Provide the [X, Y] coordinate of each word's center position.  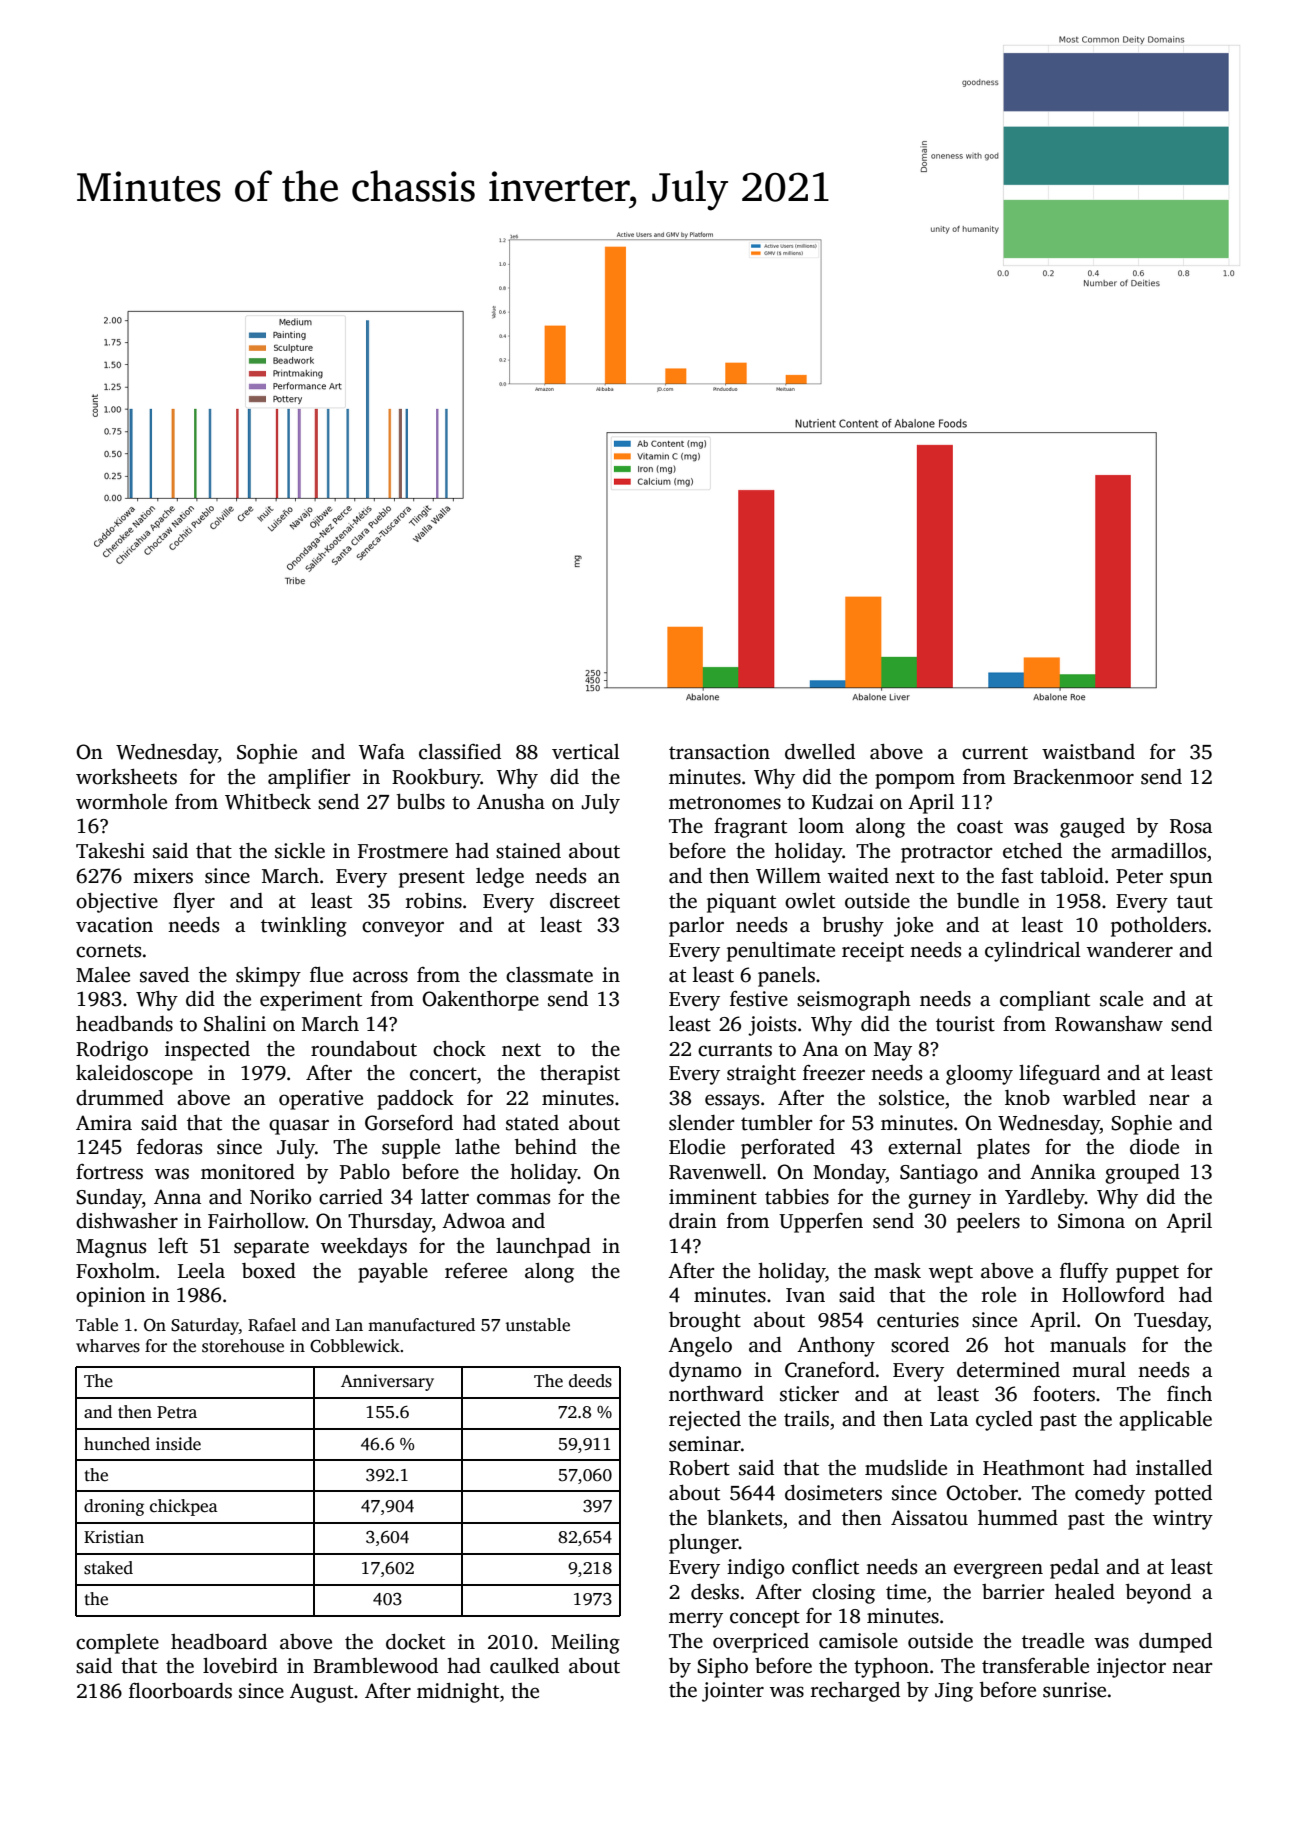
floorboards [180, 1690]
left [173, 1245]
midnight [458, 1693]
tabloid [1072, 876]
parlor [696, 927]
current [995, 753]
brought [705, 1322]
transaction [719, 752]
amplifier [309, 778]
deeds [590, 1381]
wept [951, 1274]
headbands [124, 1024]
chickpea [184, 1507]
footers [1064, 1394]
